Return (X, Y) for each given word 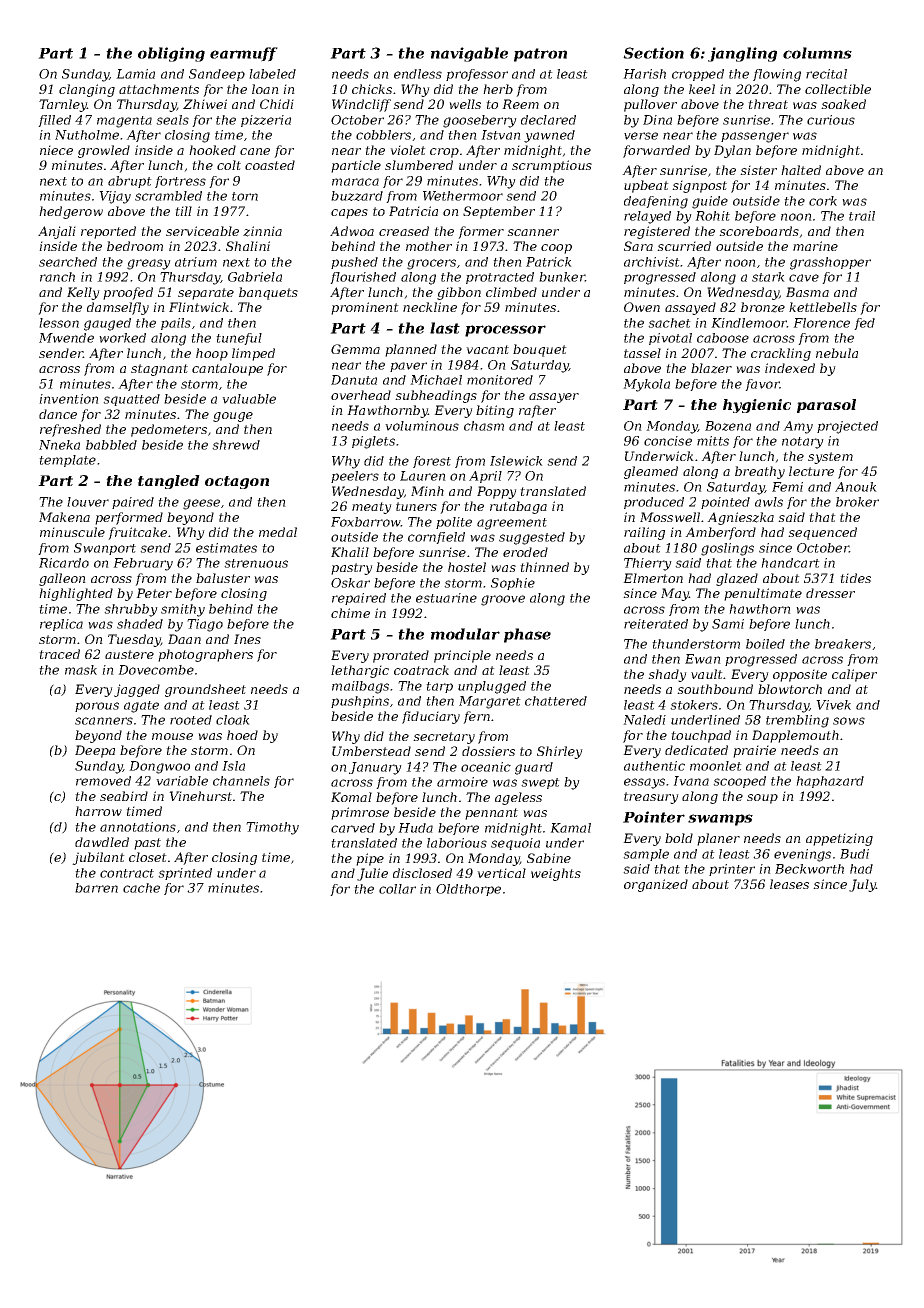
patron (540, 55)
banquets (268, 293)
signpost (699, 186)
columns (817, 53)
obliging (171, 54)
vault (707, 674)
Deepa (95, 751)
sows (849, 721)
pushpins (360, 702)
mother (429, 246)
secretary (444, 738)
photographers (205, 655)
